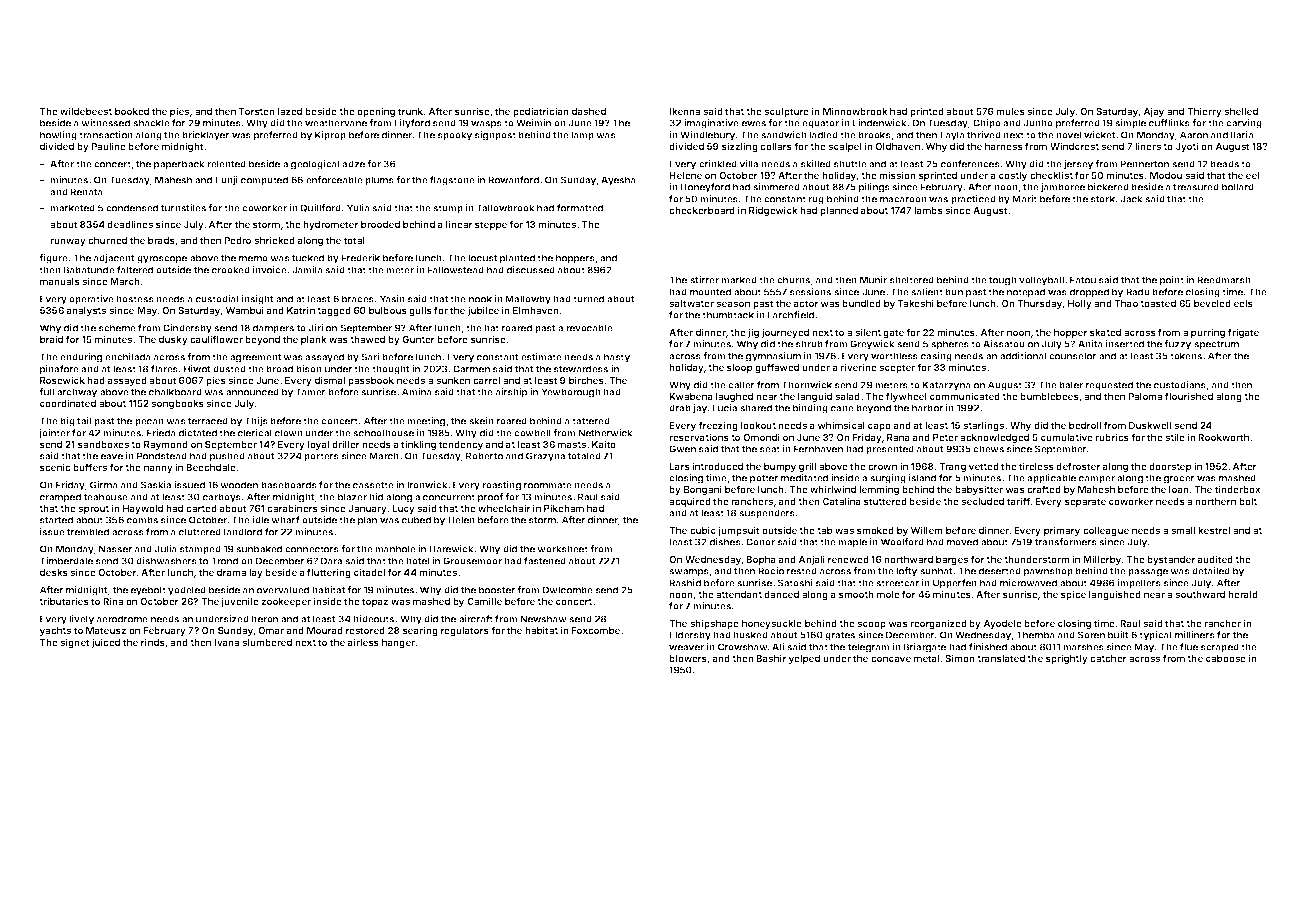 This document has width=1308, height=924. I want to click on tinderbox, so click(1238, 489).
